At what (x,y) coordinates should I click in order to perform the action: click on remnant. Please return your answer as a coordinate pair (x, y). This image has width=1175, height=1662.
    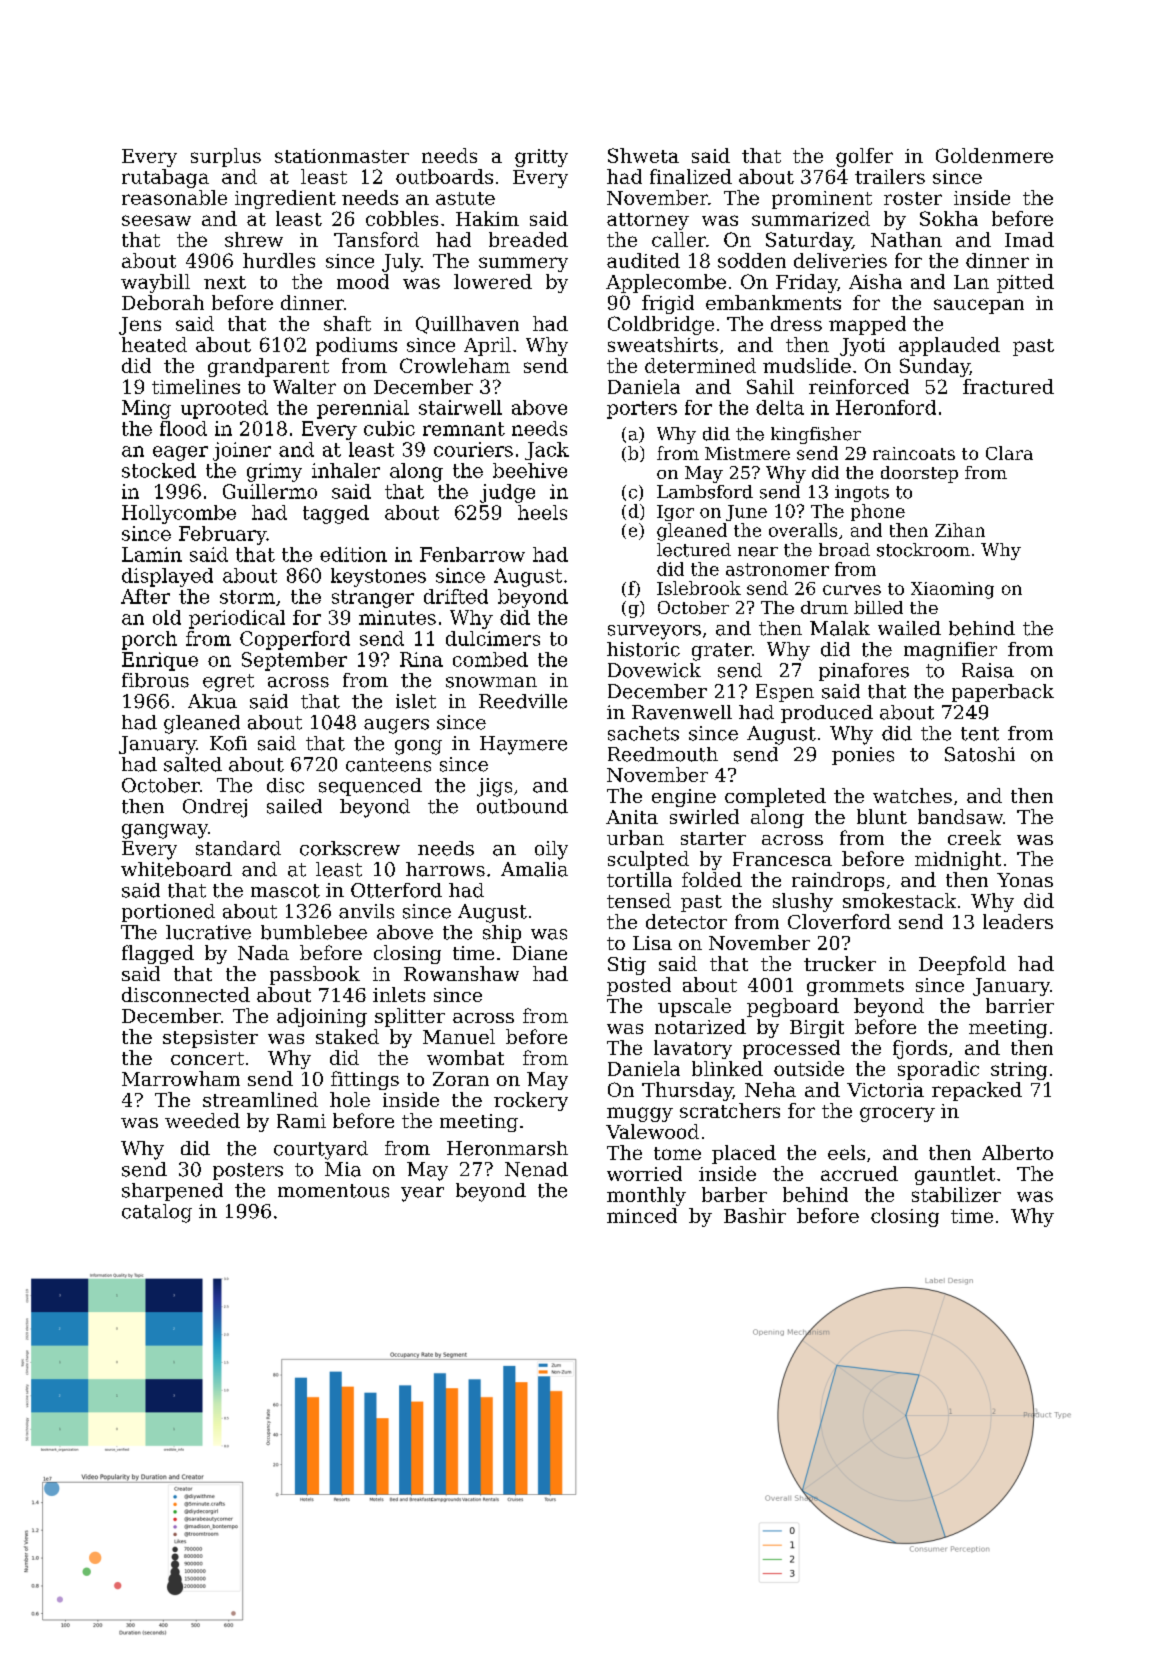
    Looking at the image, I should click on (464, 429).
